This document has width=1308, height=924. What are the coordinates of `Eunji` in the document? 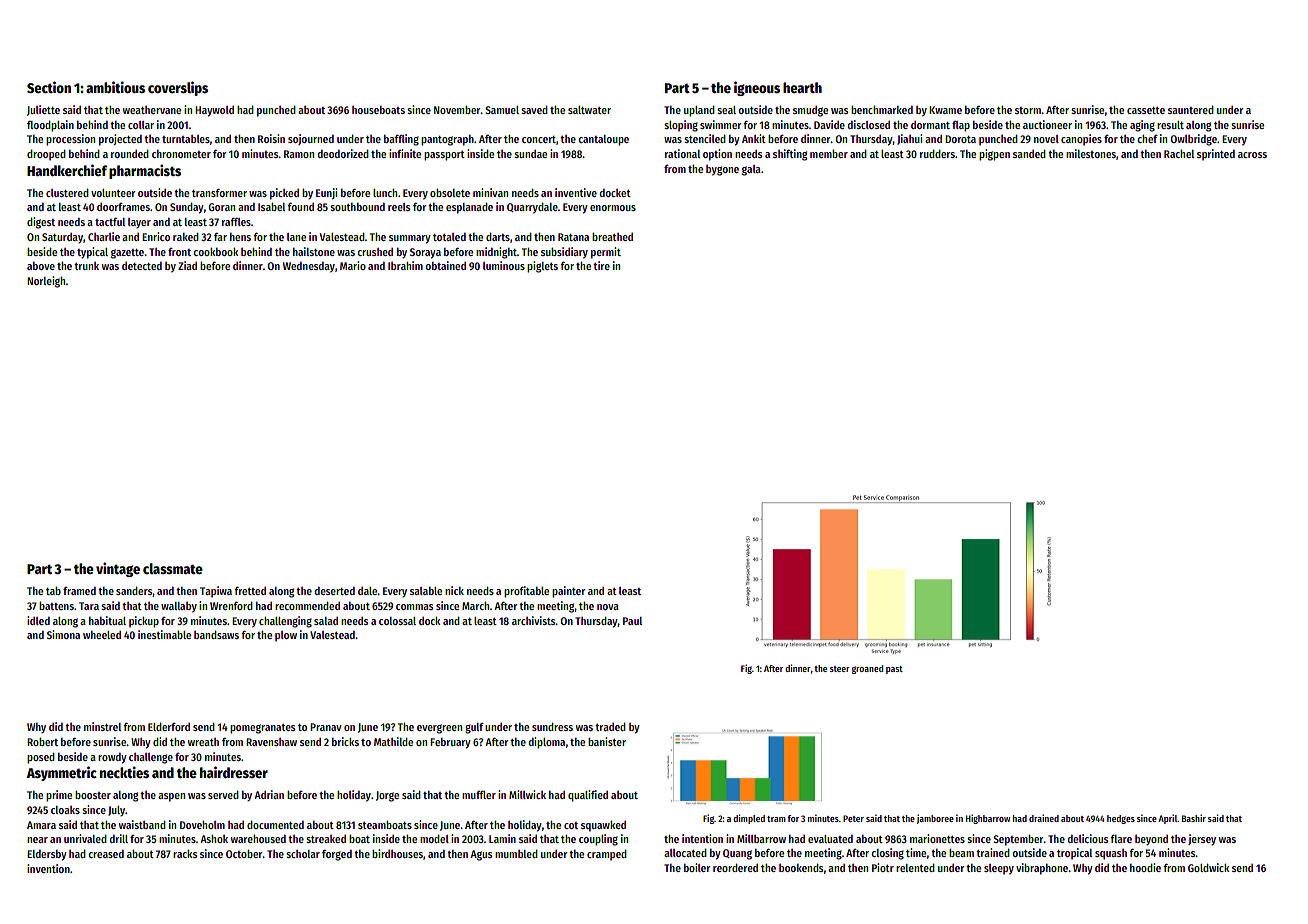 It's located at (326, 193).
